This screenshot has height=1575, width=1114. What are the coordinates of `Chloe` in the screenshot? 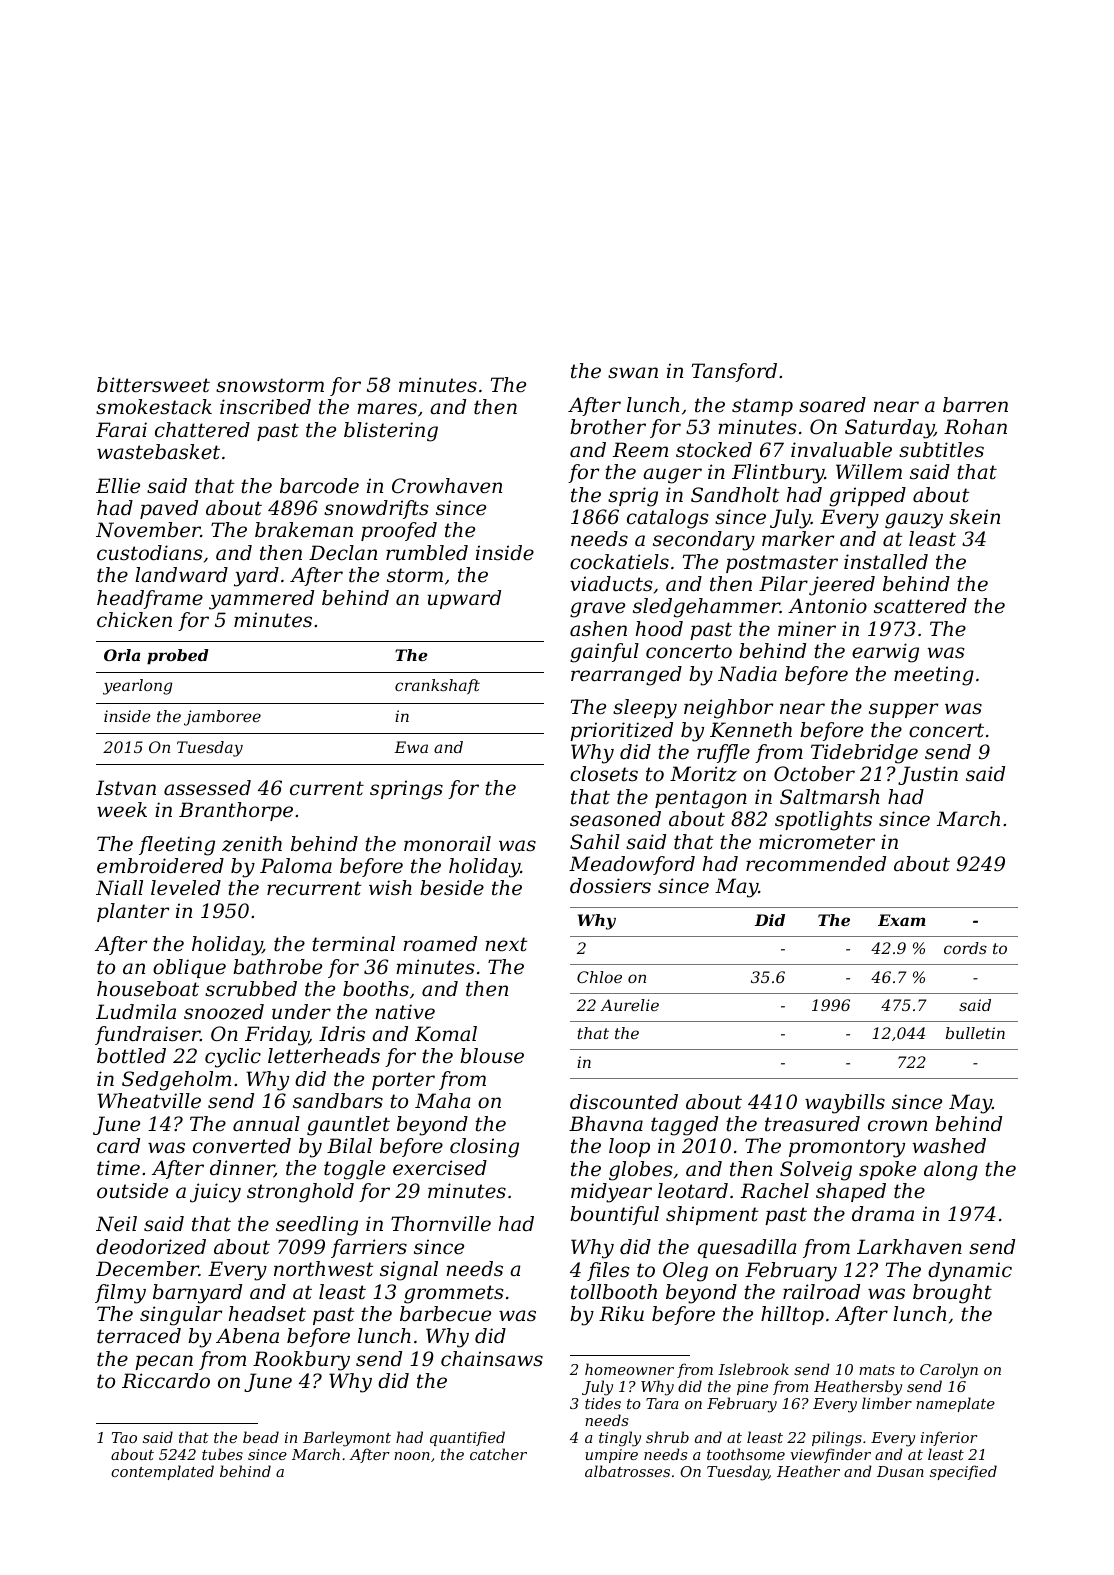 It's located at (599, 977).
